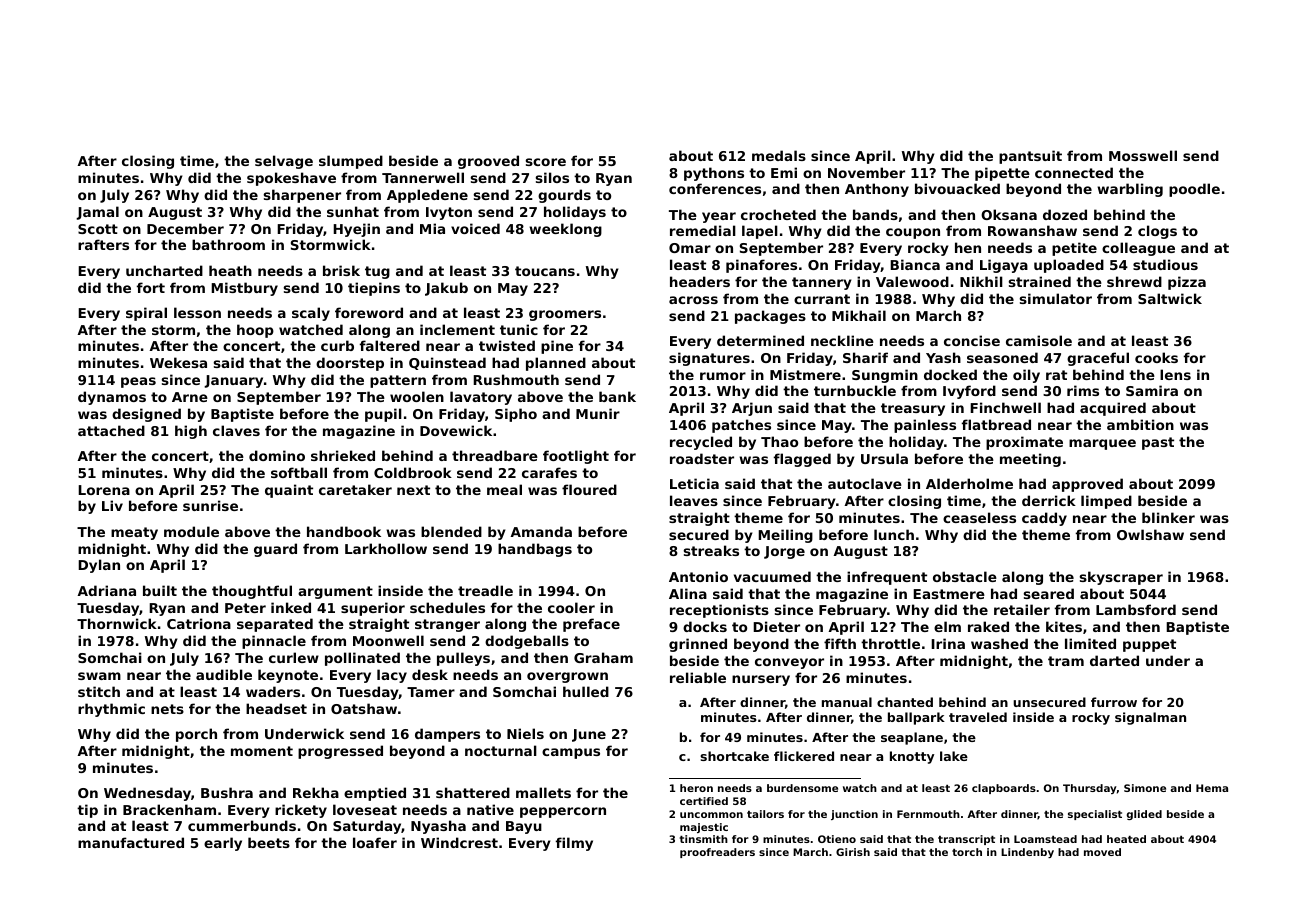  Describe the element at coordinates (1064, 626) in the screenshot. I see `kites` at that location.
